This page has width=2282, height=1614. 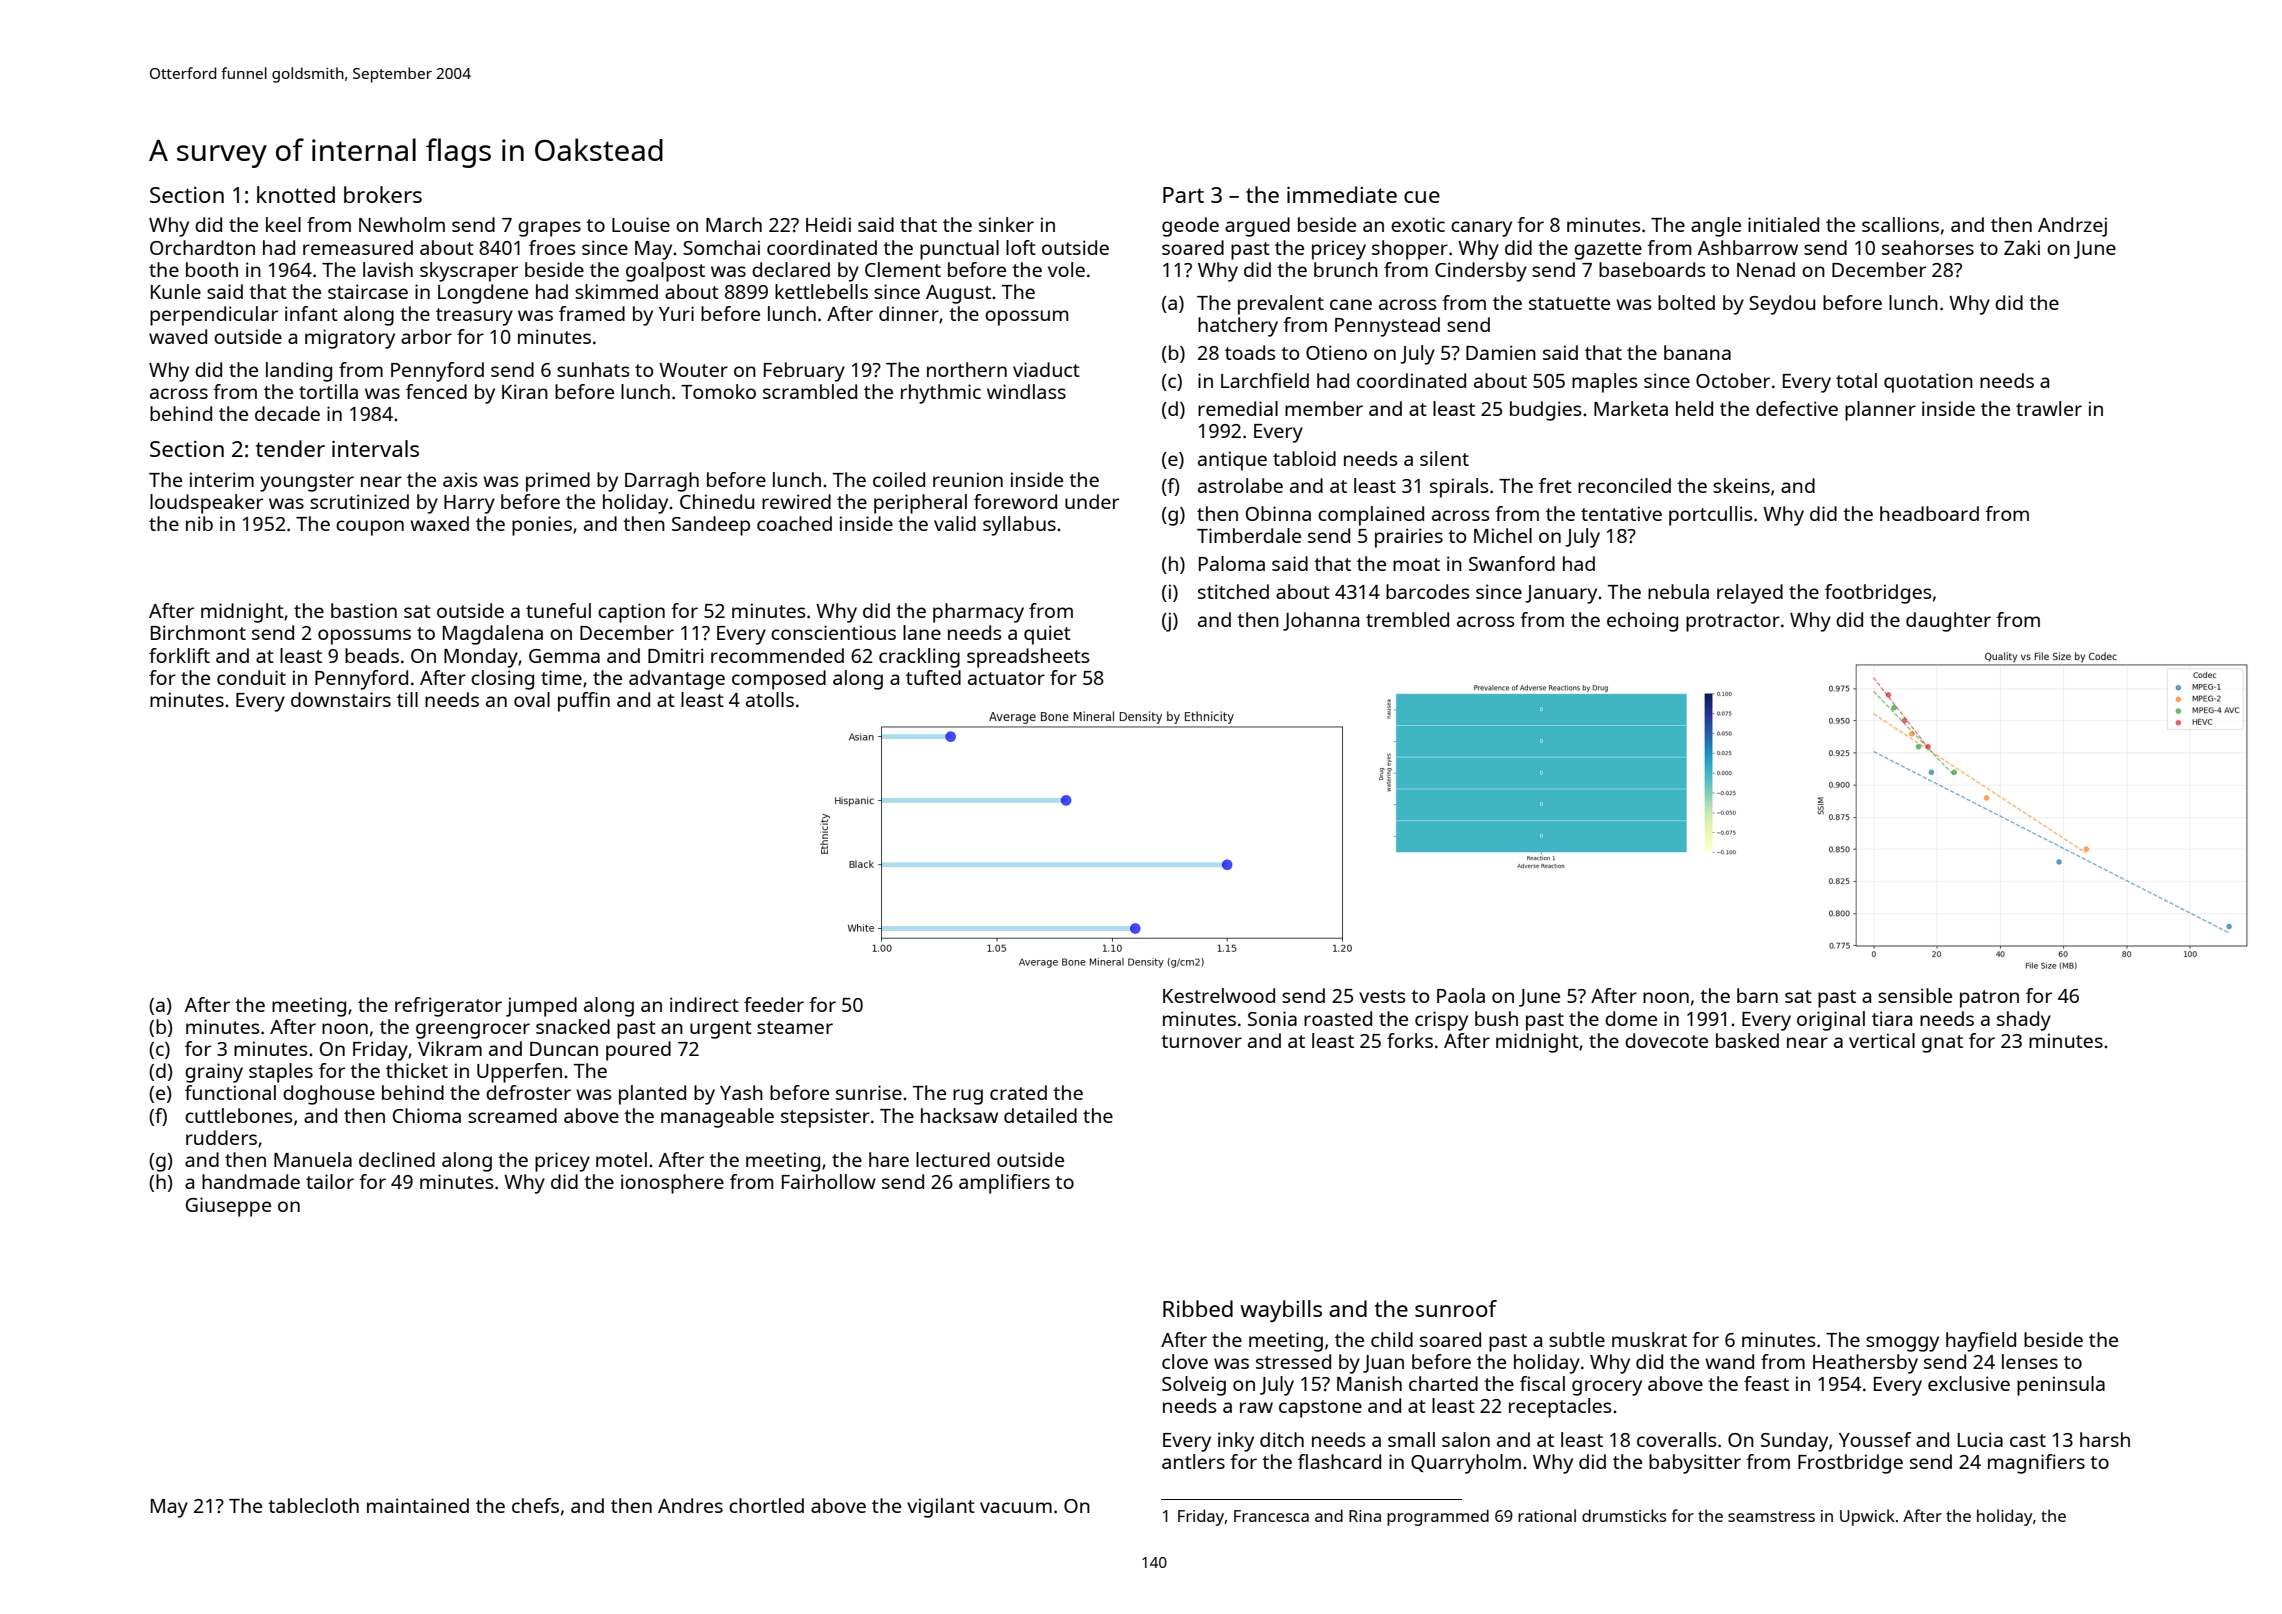 I want to click on barn, so click(x=1757, y=995).
